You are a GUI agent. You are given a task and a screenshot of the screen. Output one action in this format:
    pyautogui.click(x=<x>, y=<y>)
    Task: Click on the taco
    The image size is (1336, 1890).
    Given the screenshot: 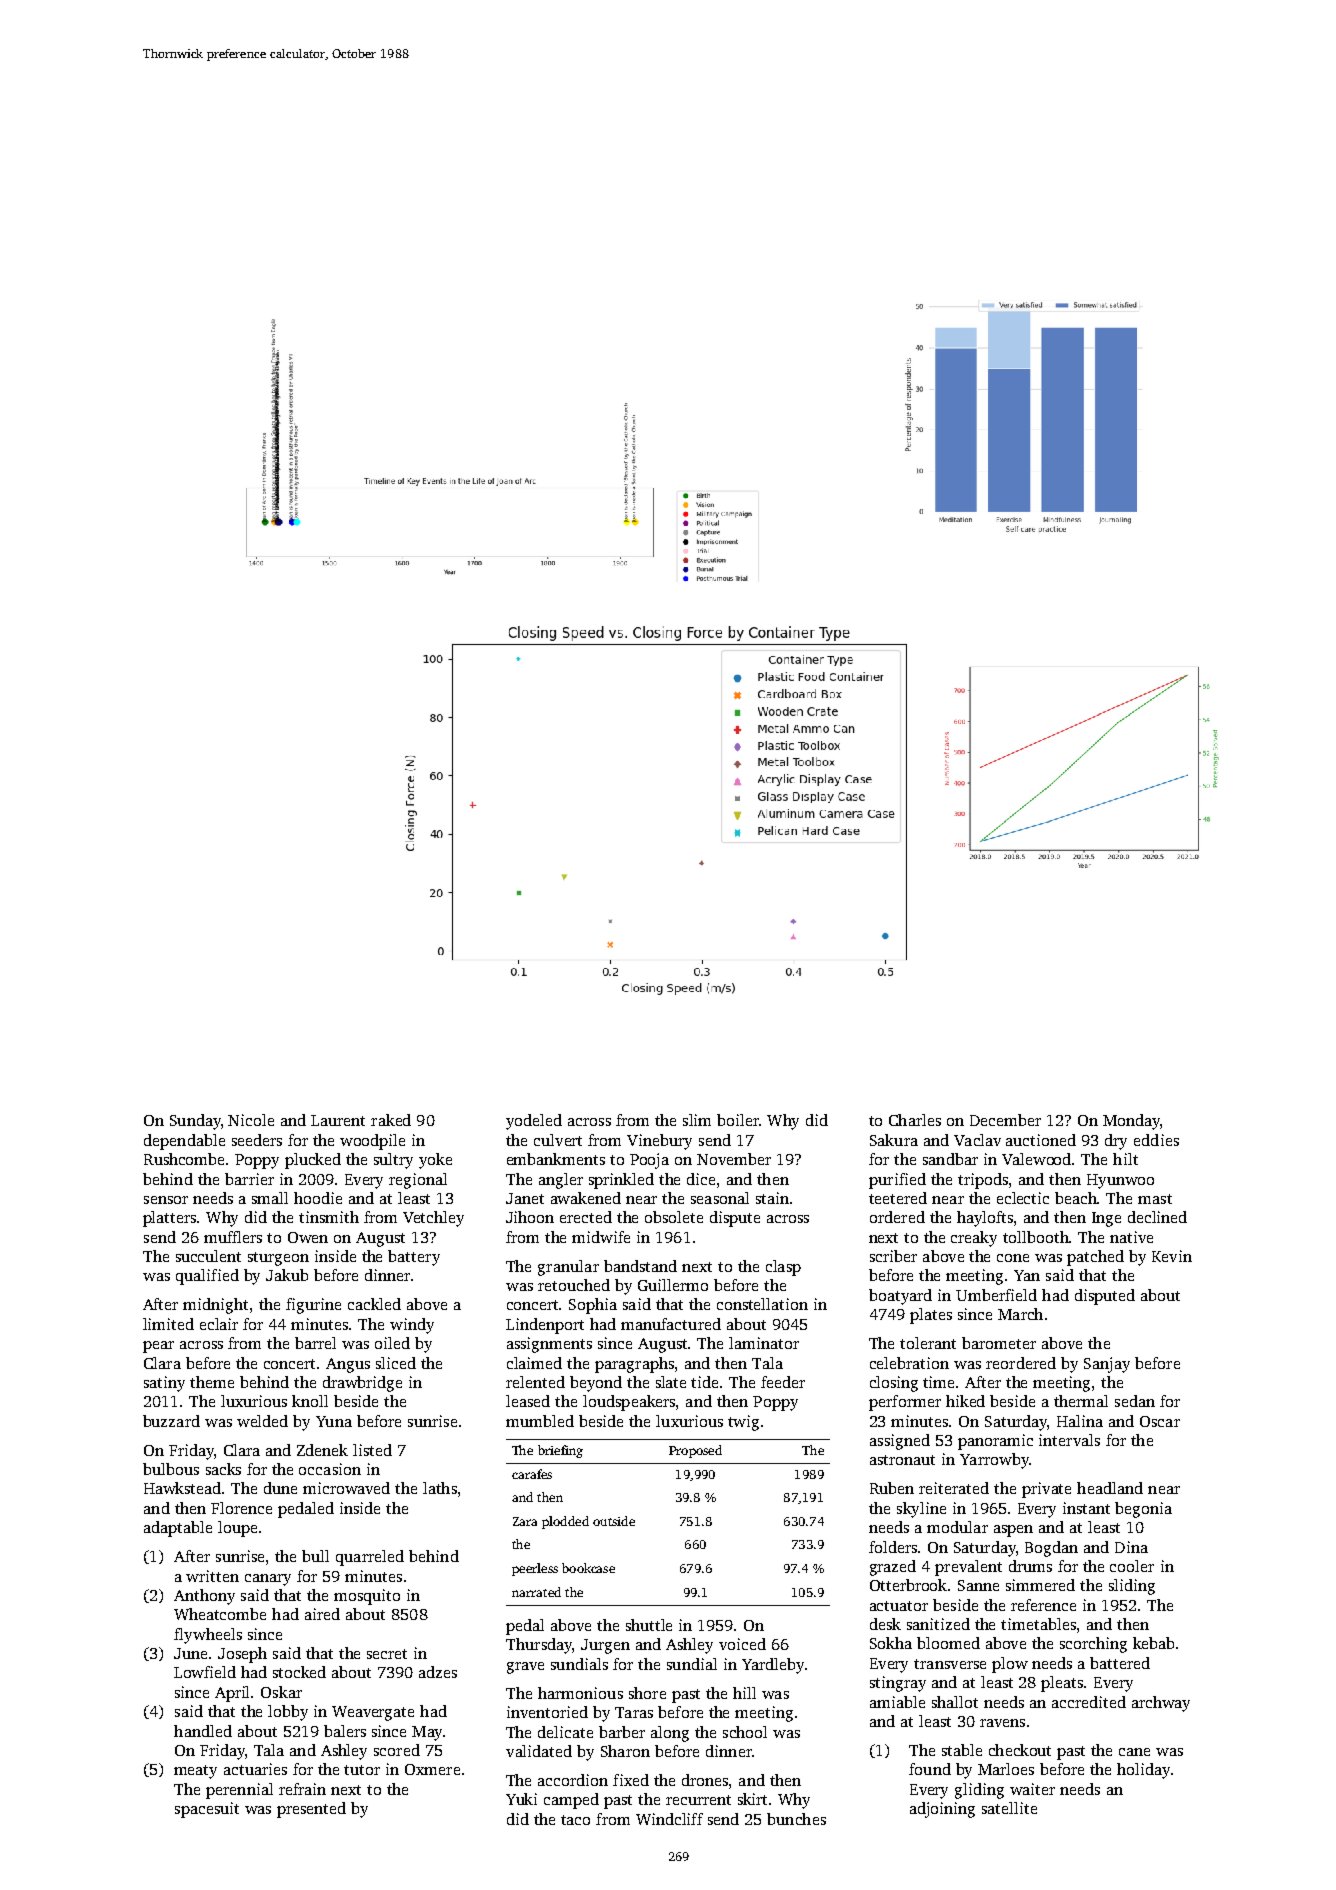 What is the action you would take?
    pyautogui.click(x=575, y=1820)
